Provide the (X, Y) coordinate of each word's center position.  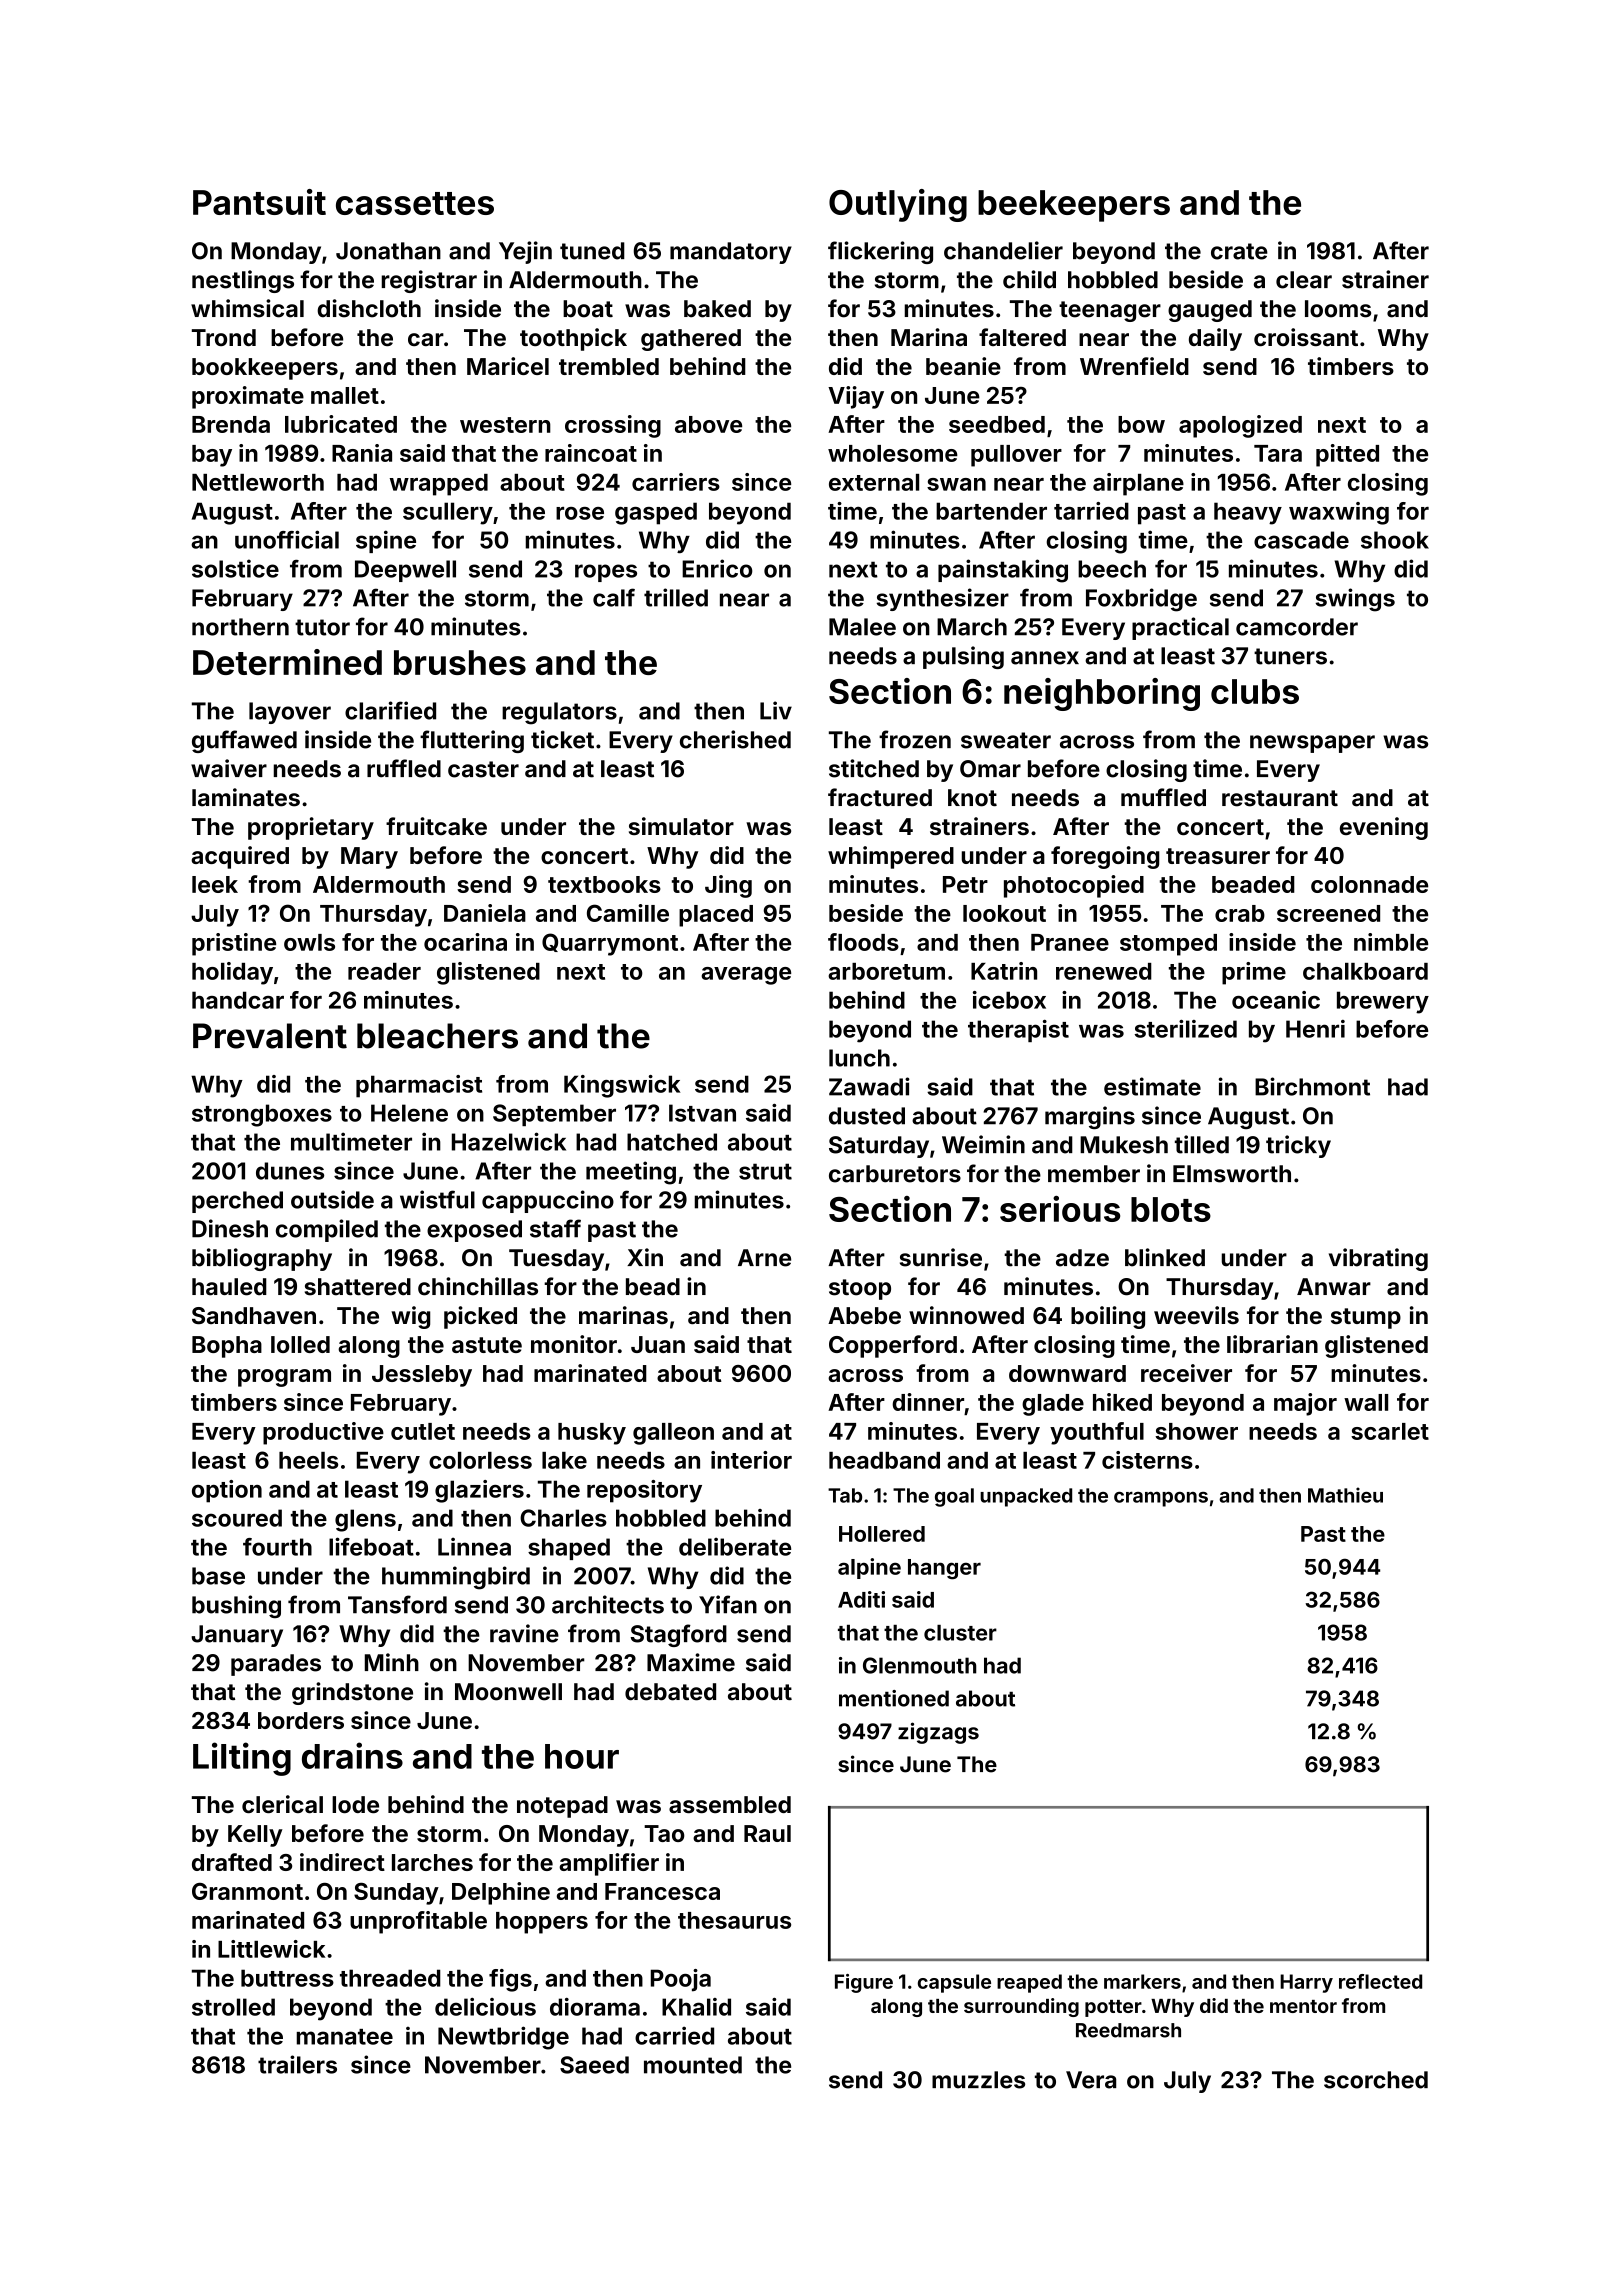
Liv (776, 710)
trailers (297, 2064)
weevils (1196, 1315)
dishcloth (369, 308)
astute (487, 1345)
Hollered (882, 1534)
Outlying (898, 205)
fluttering (472, 741)
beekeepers (1074, 206)
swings (1355, 600)
